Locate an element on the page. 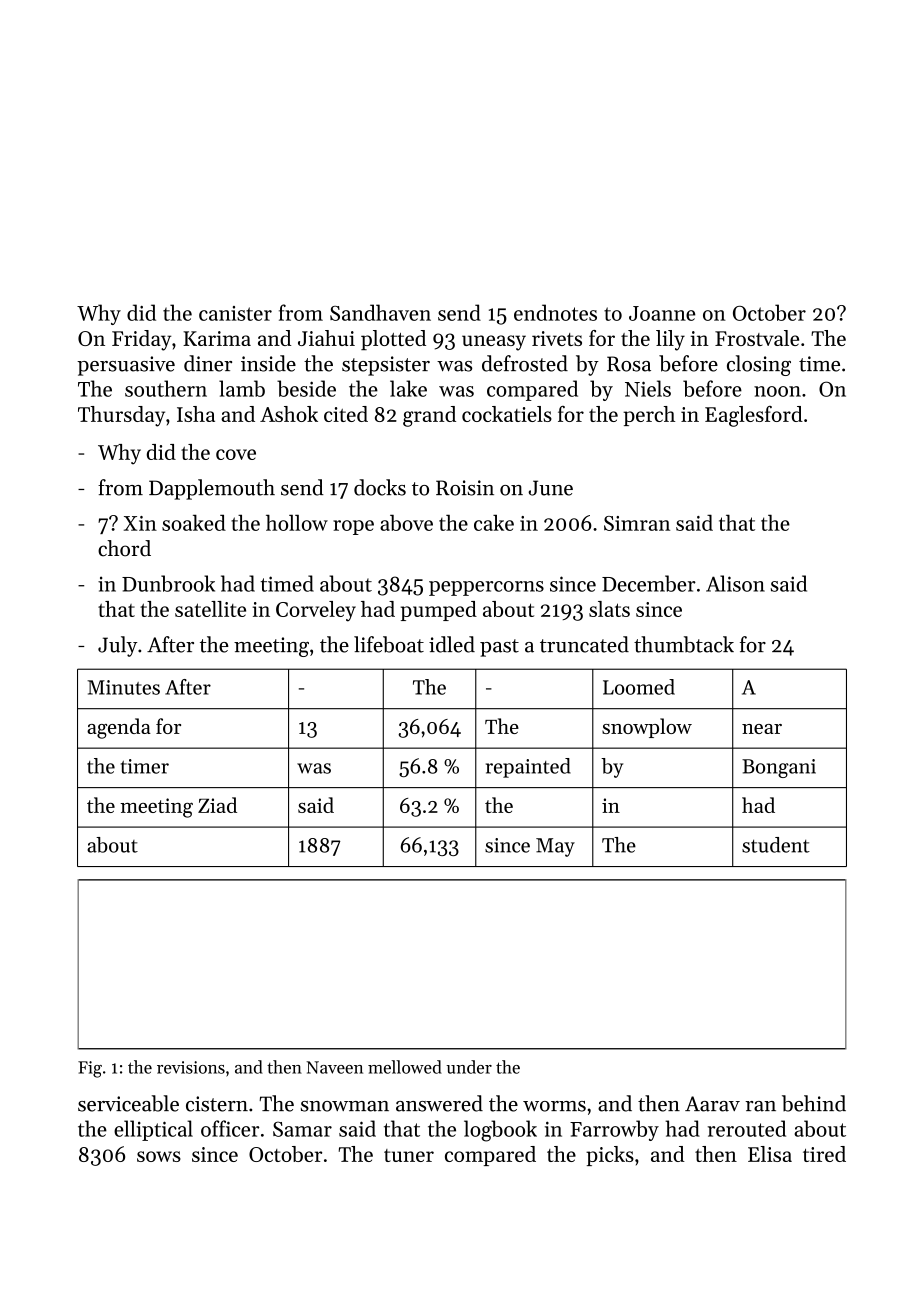 The width and height of the document is (924, 1311). sows is located at coordinates (159, 1156).
